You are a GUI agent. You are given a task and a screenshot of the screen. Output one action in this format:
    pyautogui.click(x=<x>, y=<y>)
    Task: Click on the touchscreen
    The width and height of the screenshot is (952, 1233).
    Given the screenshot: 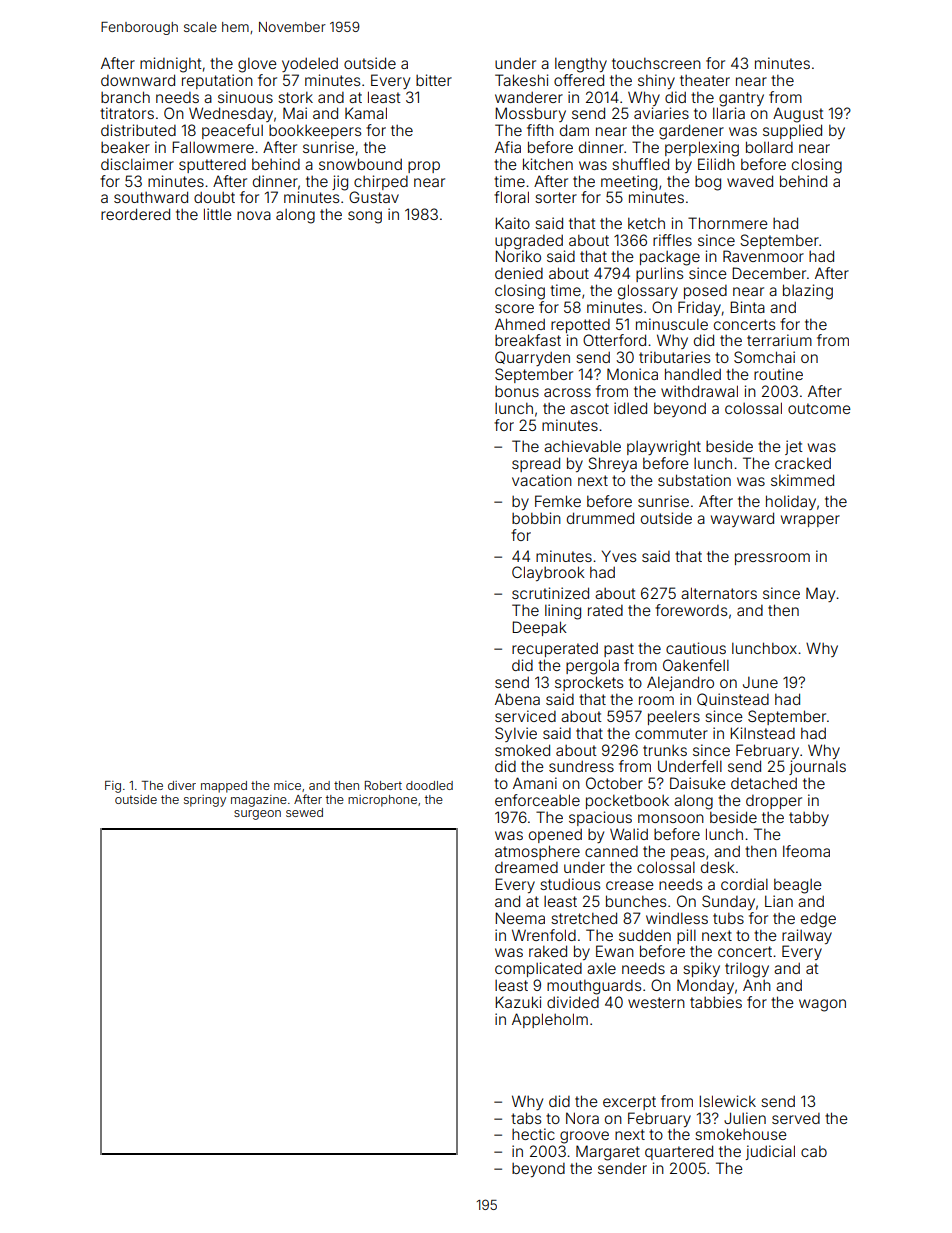 What is the action you would take?
    pyautogui.click(x=656, y=63)
